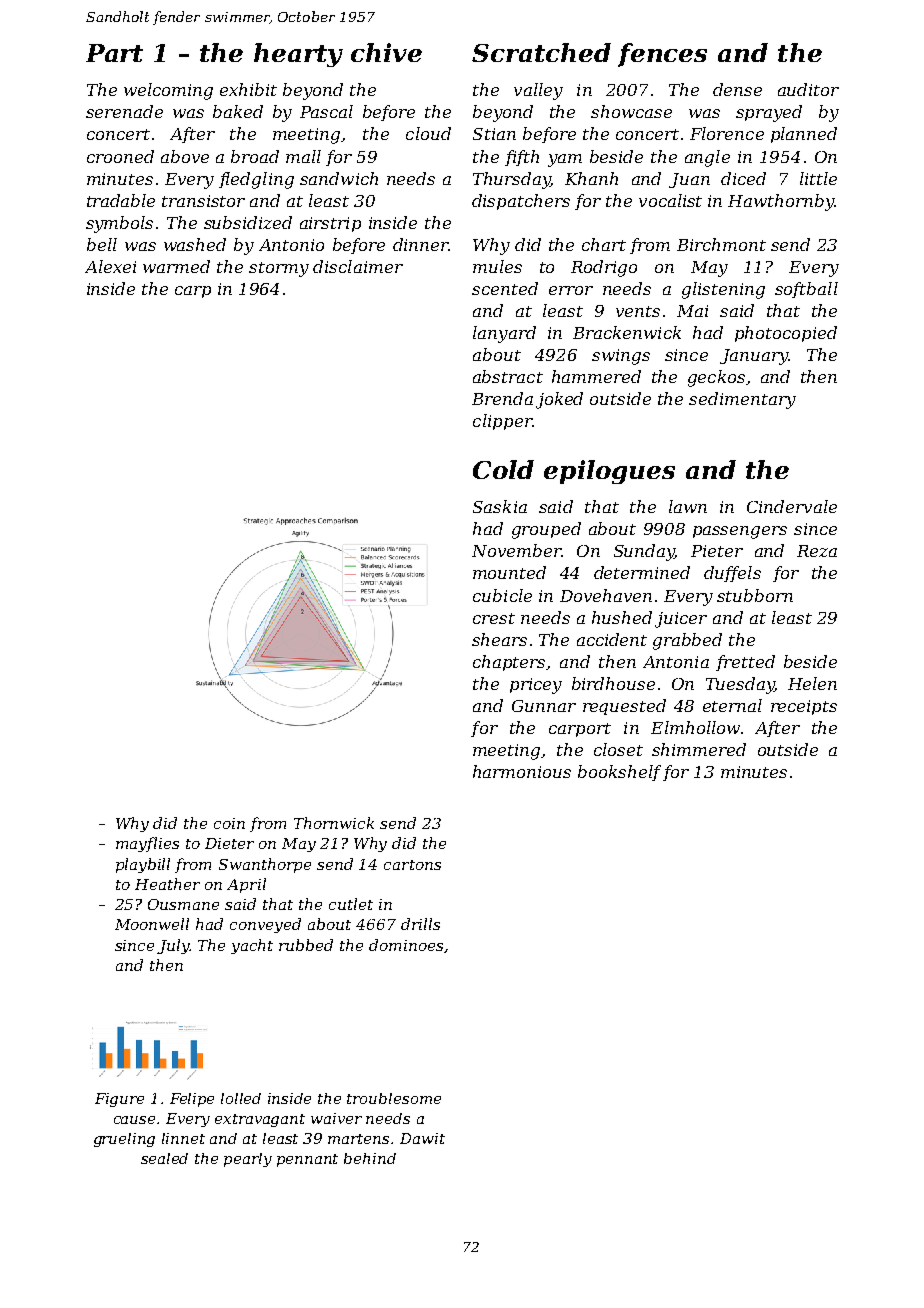 The width and height of the screenshot is (924, 1308). I want to click on bookshelf, so click(619, 773).
